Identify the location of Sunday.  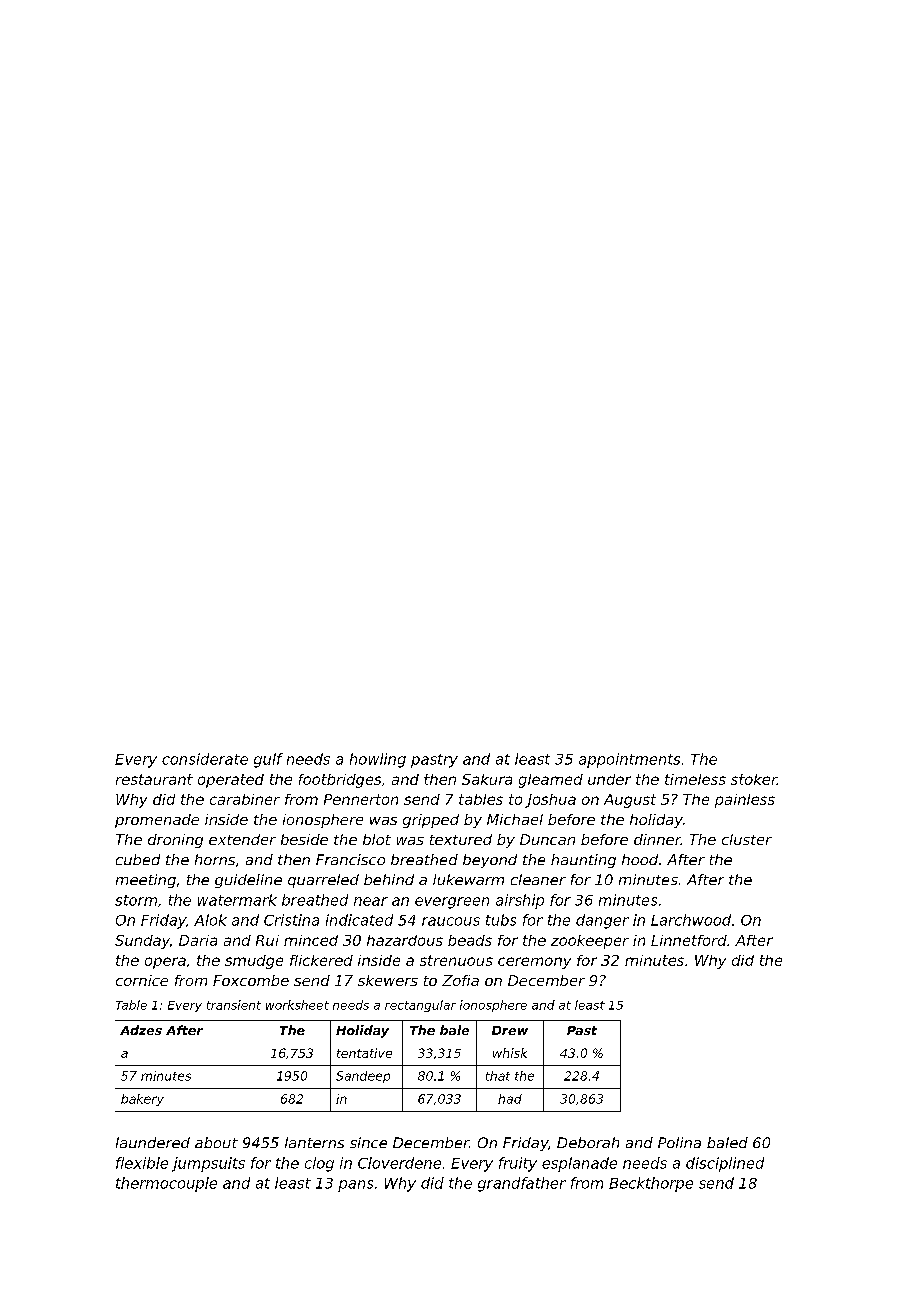
(142, 942).
